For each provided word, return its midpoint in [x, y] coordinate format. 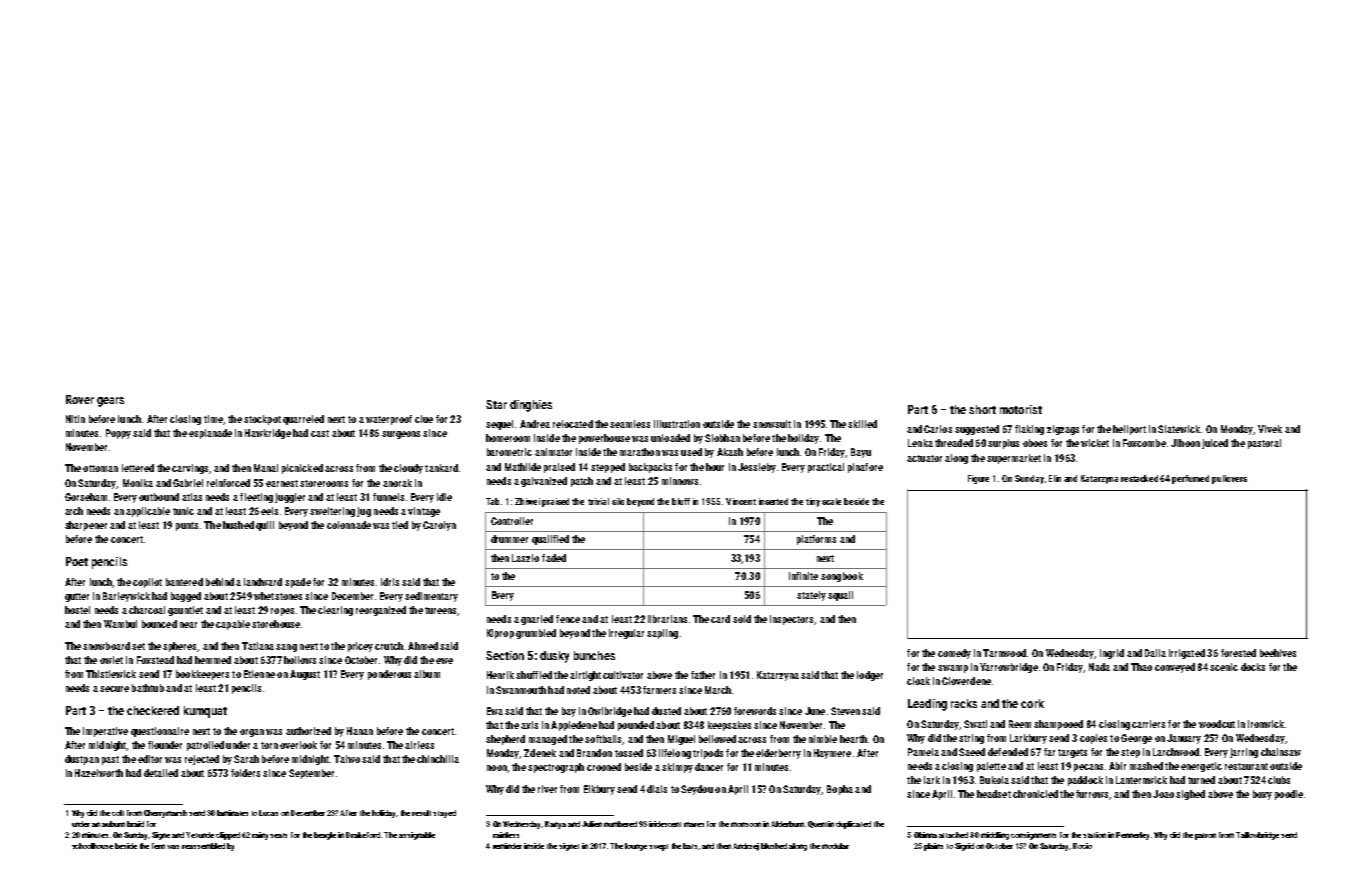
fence [568, 619]
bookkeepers [202, 675]
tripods [708, 754]
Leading [927, 705]
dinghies [531, 406]
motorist [1021, 409]
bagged [186, 597]
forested [1238, 653]
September [311, 774]
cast [320, 433]
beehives [1278, 653]
